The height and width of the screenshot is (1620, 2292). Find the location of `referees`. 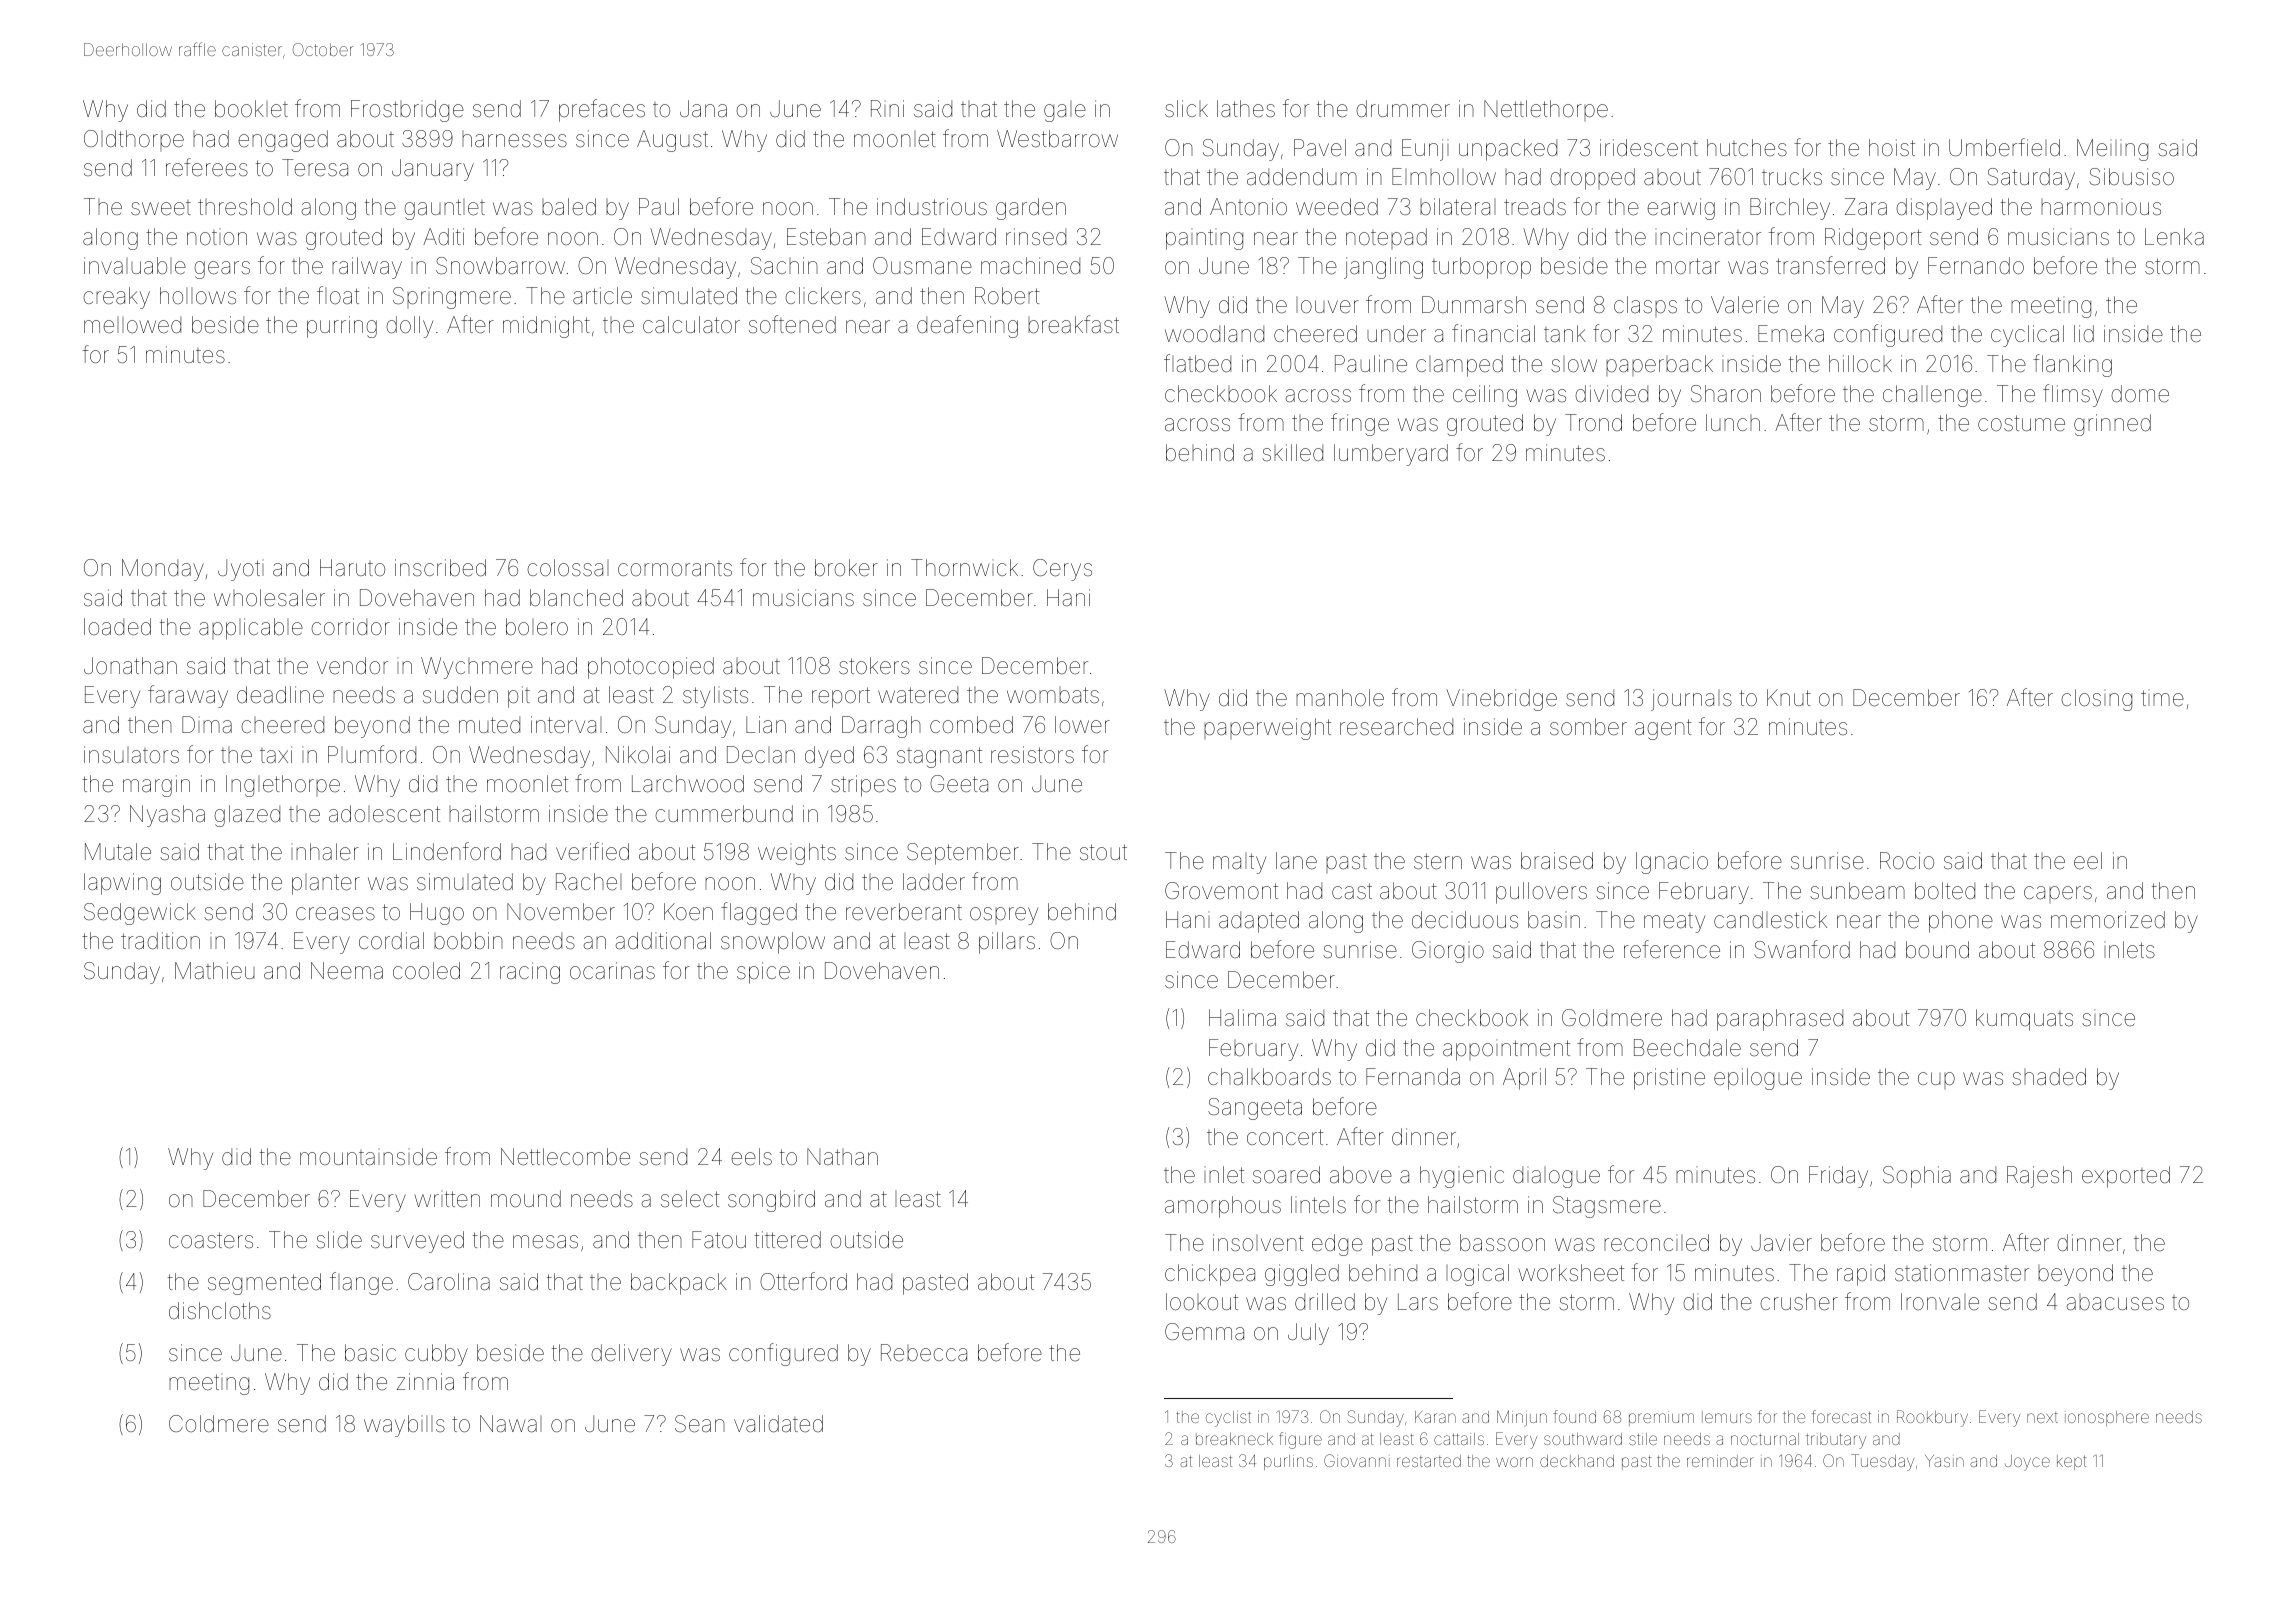

referees is located at coordinates (207, 167).
